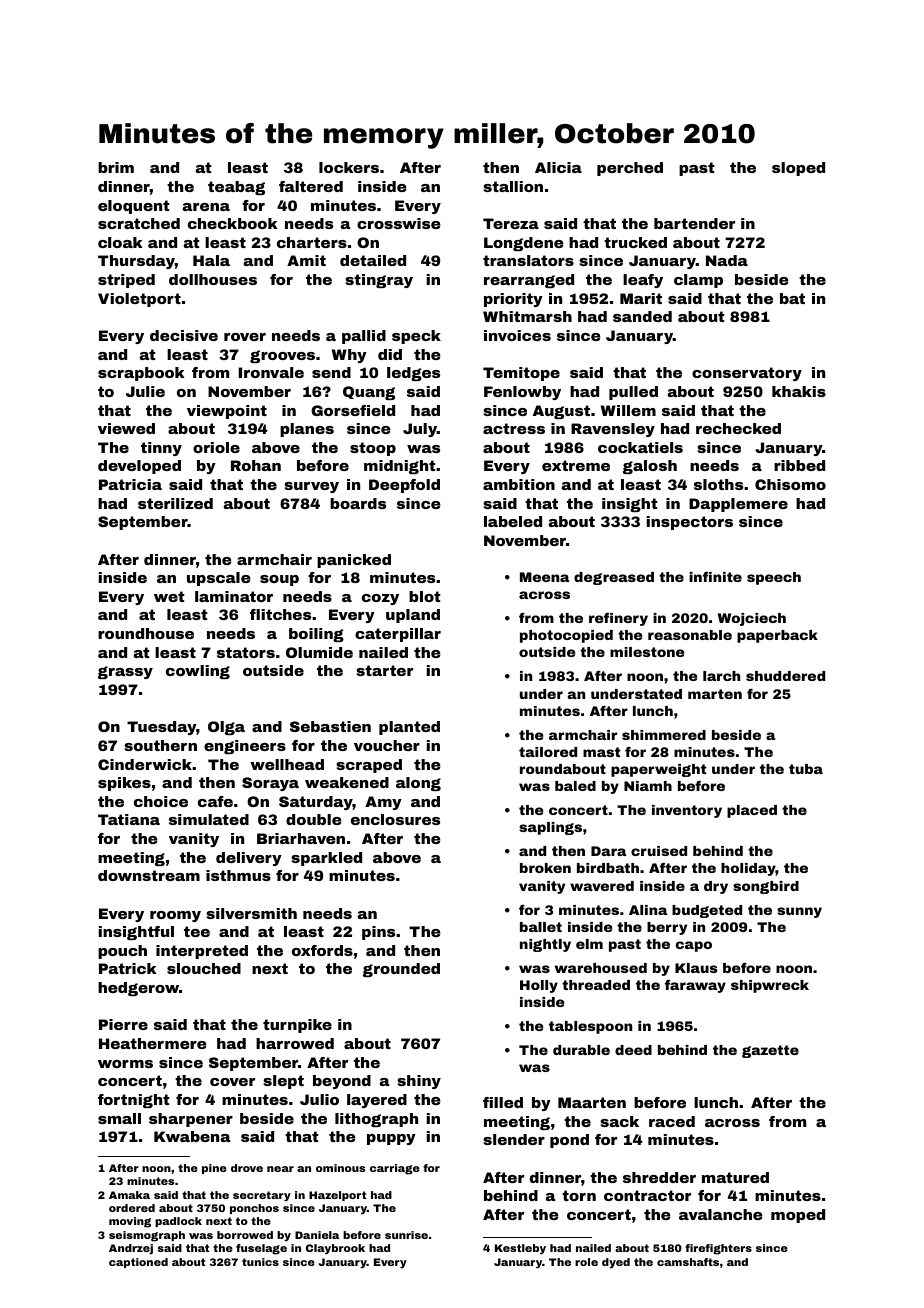 The width and height of the screenshot is (924, 1308). Describe the element at coordinates (548, 752) in the screenshot. I see `tailored` at that location.
